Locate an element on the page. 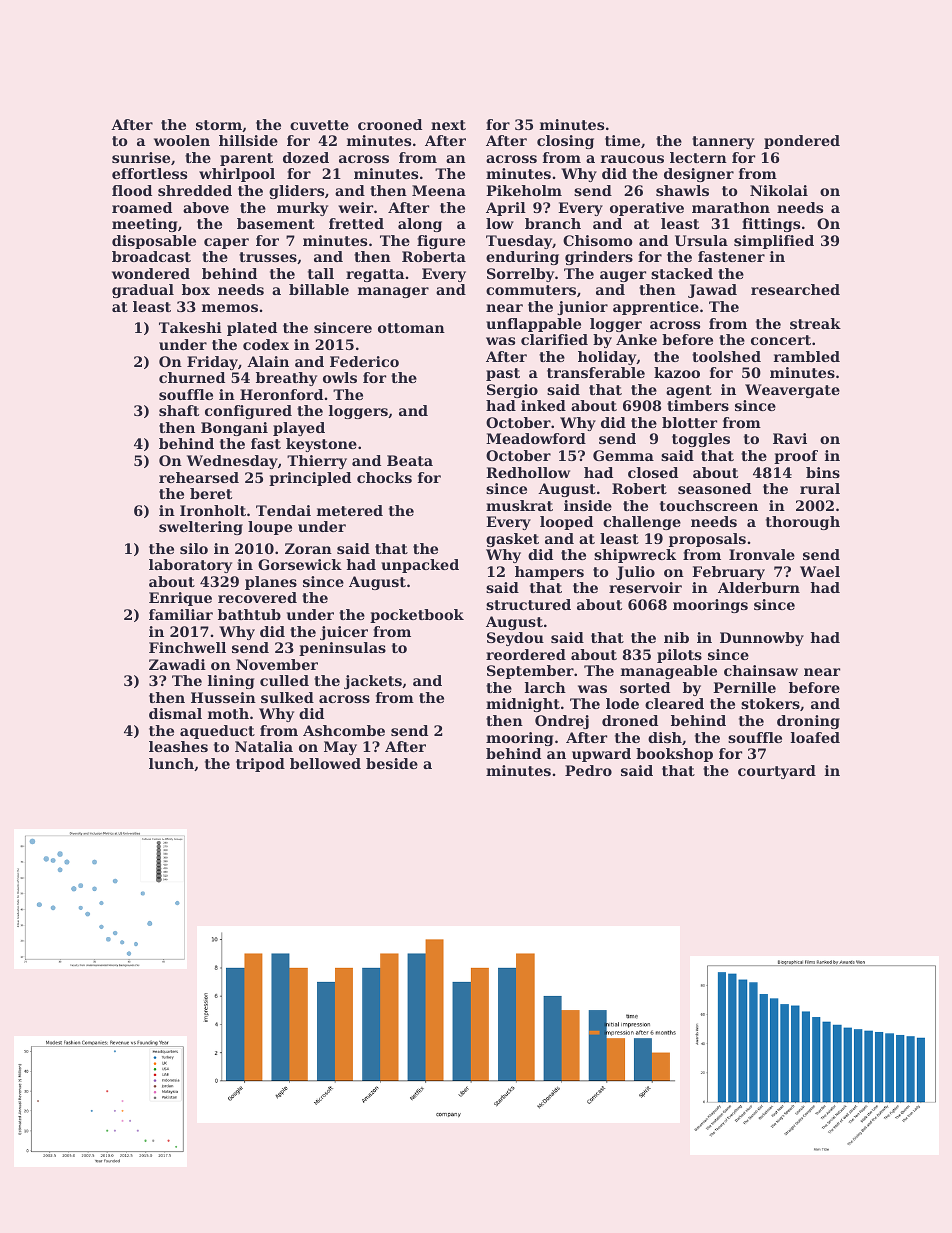 The height and width of the image is (1233, 952). rural is located at coordinates (820, 488).
